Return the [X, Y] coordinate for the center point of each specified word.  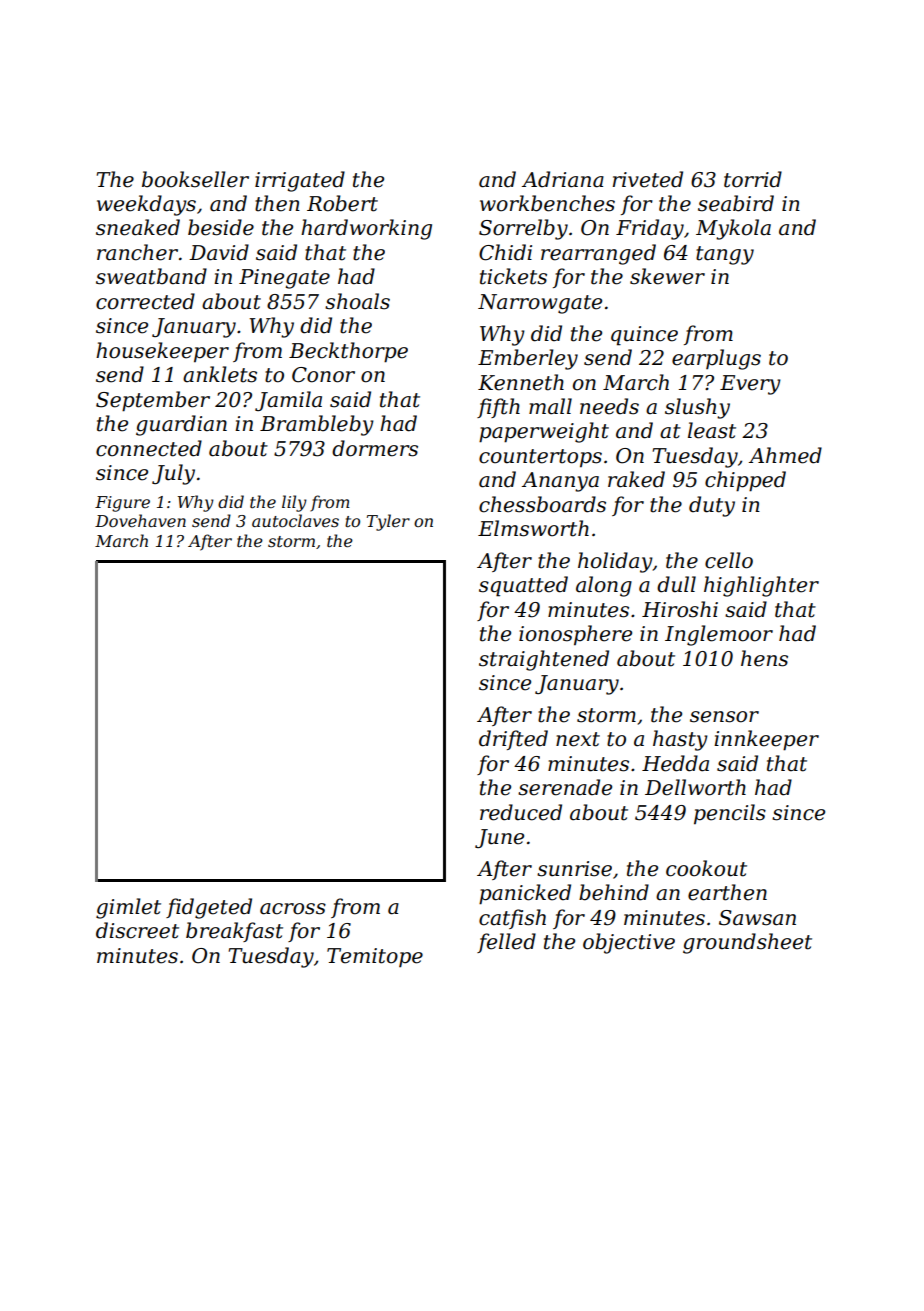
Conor [323, 375]
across [293, 909]
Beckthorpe [348, 352]
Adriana [563, 179]
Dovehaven [140, 520]
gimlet [128, 908]
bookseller [195, 179]
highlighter [761, 586]
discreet [137, 930]
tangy [725, 255]
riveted [648, 179]
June [499, 838]
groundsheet [747, 943]
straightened [544, 660]
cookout [706, 868]
